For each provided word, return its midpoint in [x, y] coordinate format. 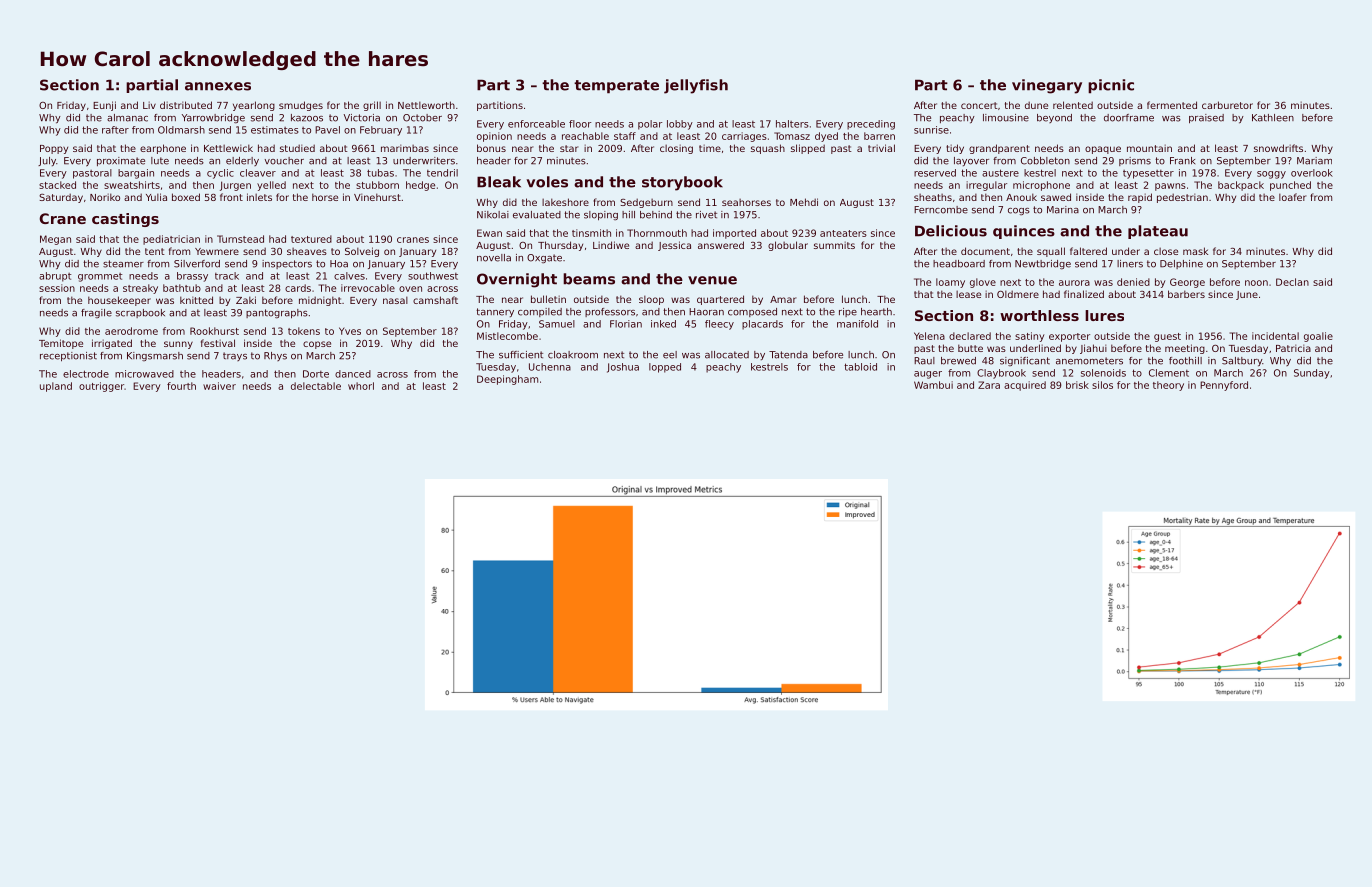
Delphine [1181, 264]
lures [1104, 315]
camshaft [435, 300]
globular [788, 246]
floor [580, 124]
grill [372, 106]
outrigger [101, 387]
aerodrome [131, 331]
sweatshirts [132, 185]
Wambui [933, 385]
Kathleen [1273, 118]
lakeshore [565, 202]
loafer [1292, 197]
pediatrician [171, 240]
